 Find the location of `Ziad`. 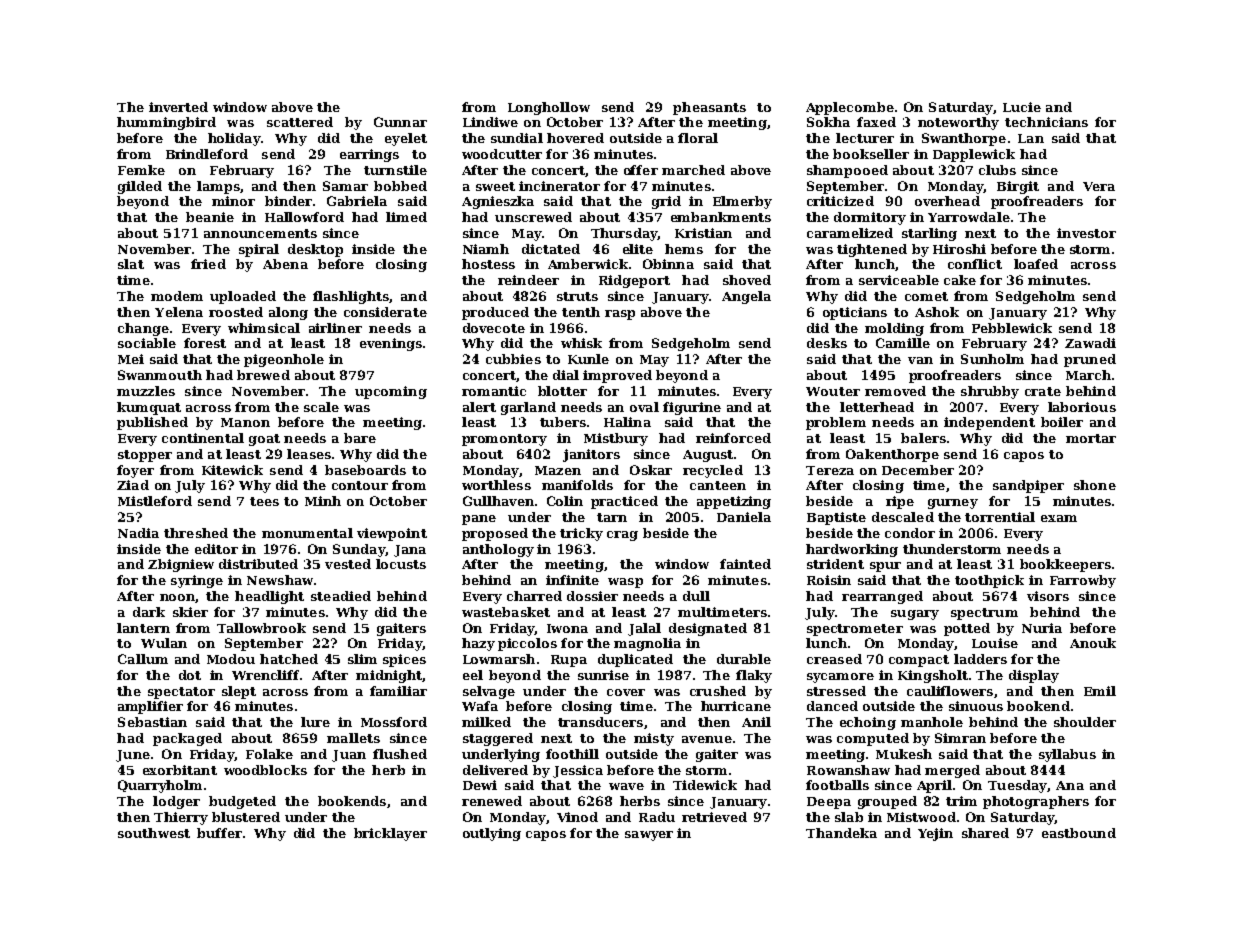

Ziad is located at coordinates (133, 485).
